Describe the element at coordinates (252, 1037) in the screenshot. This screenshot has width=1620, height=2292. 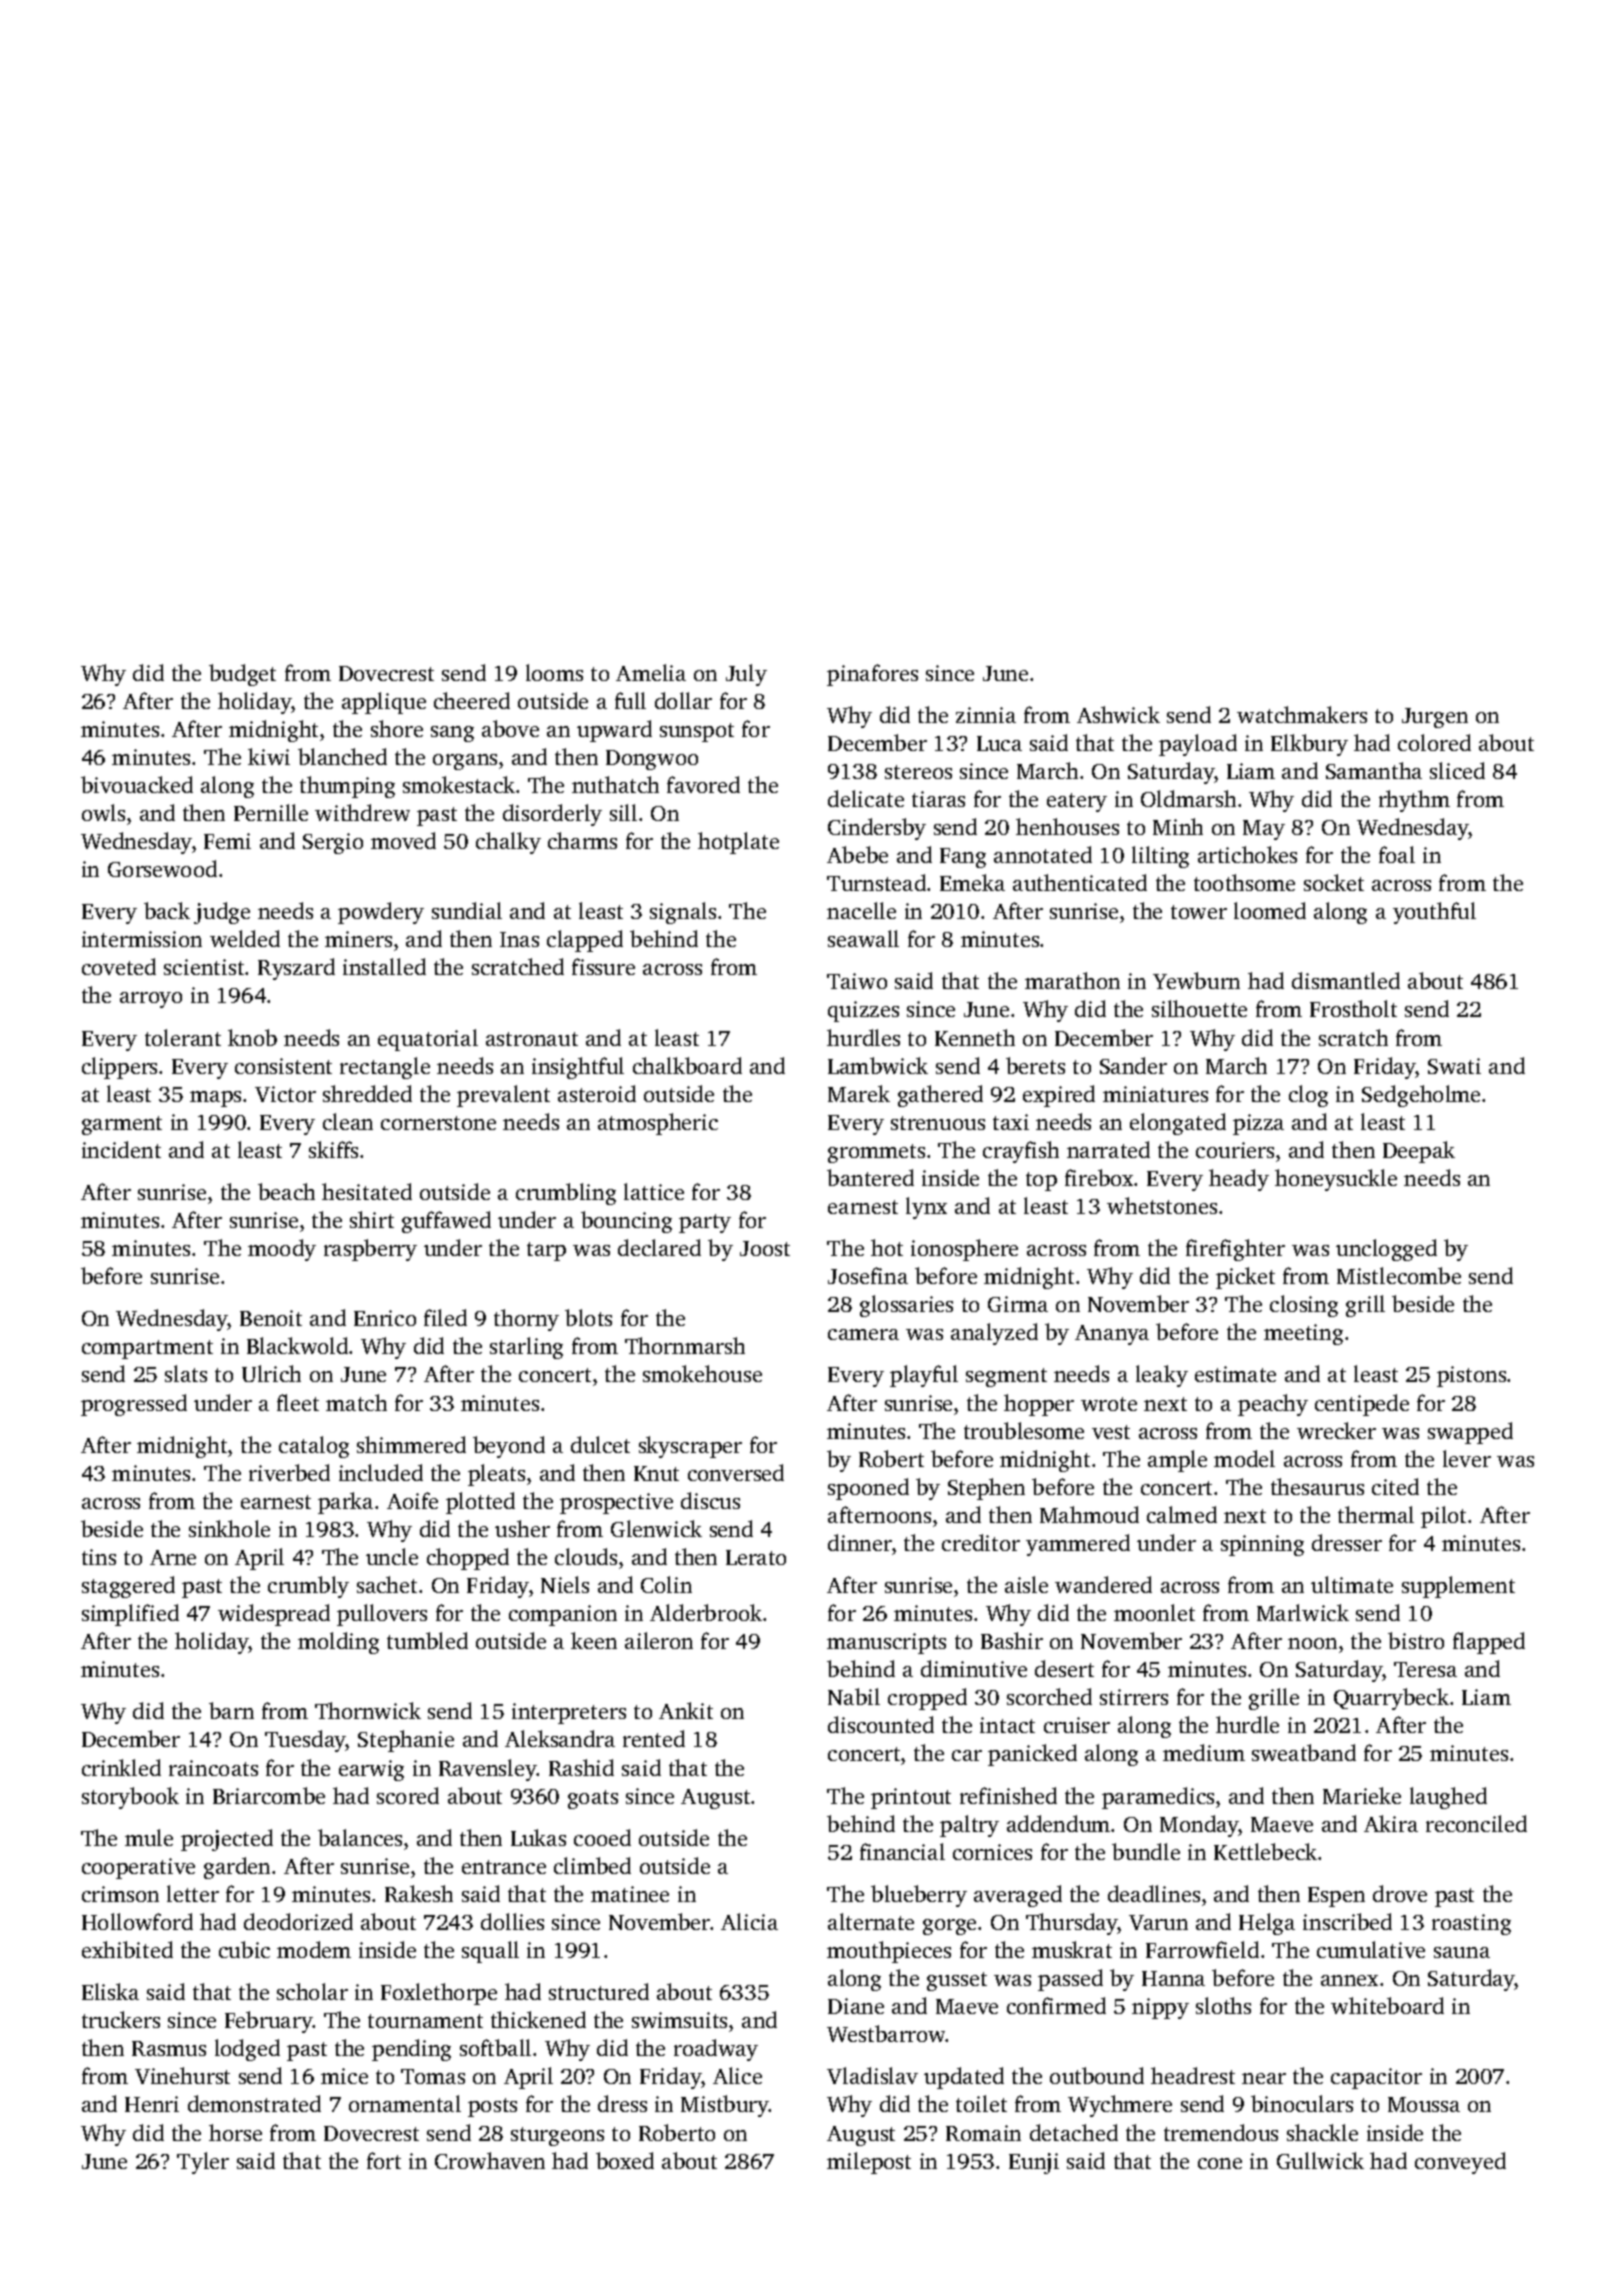
I see `knob` at that location.
